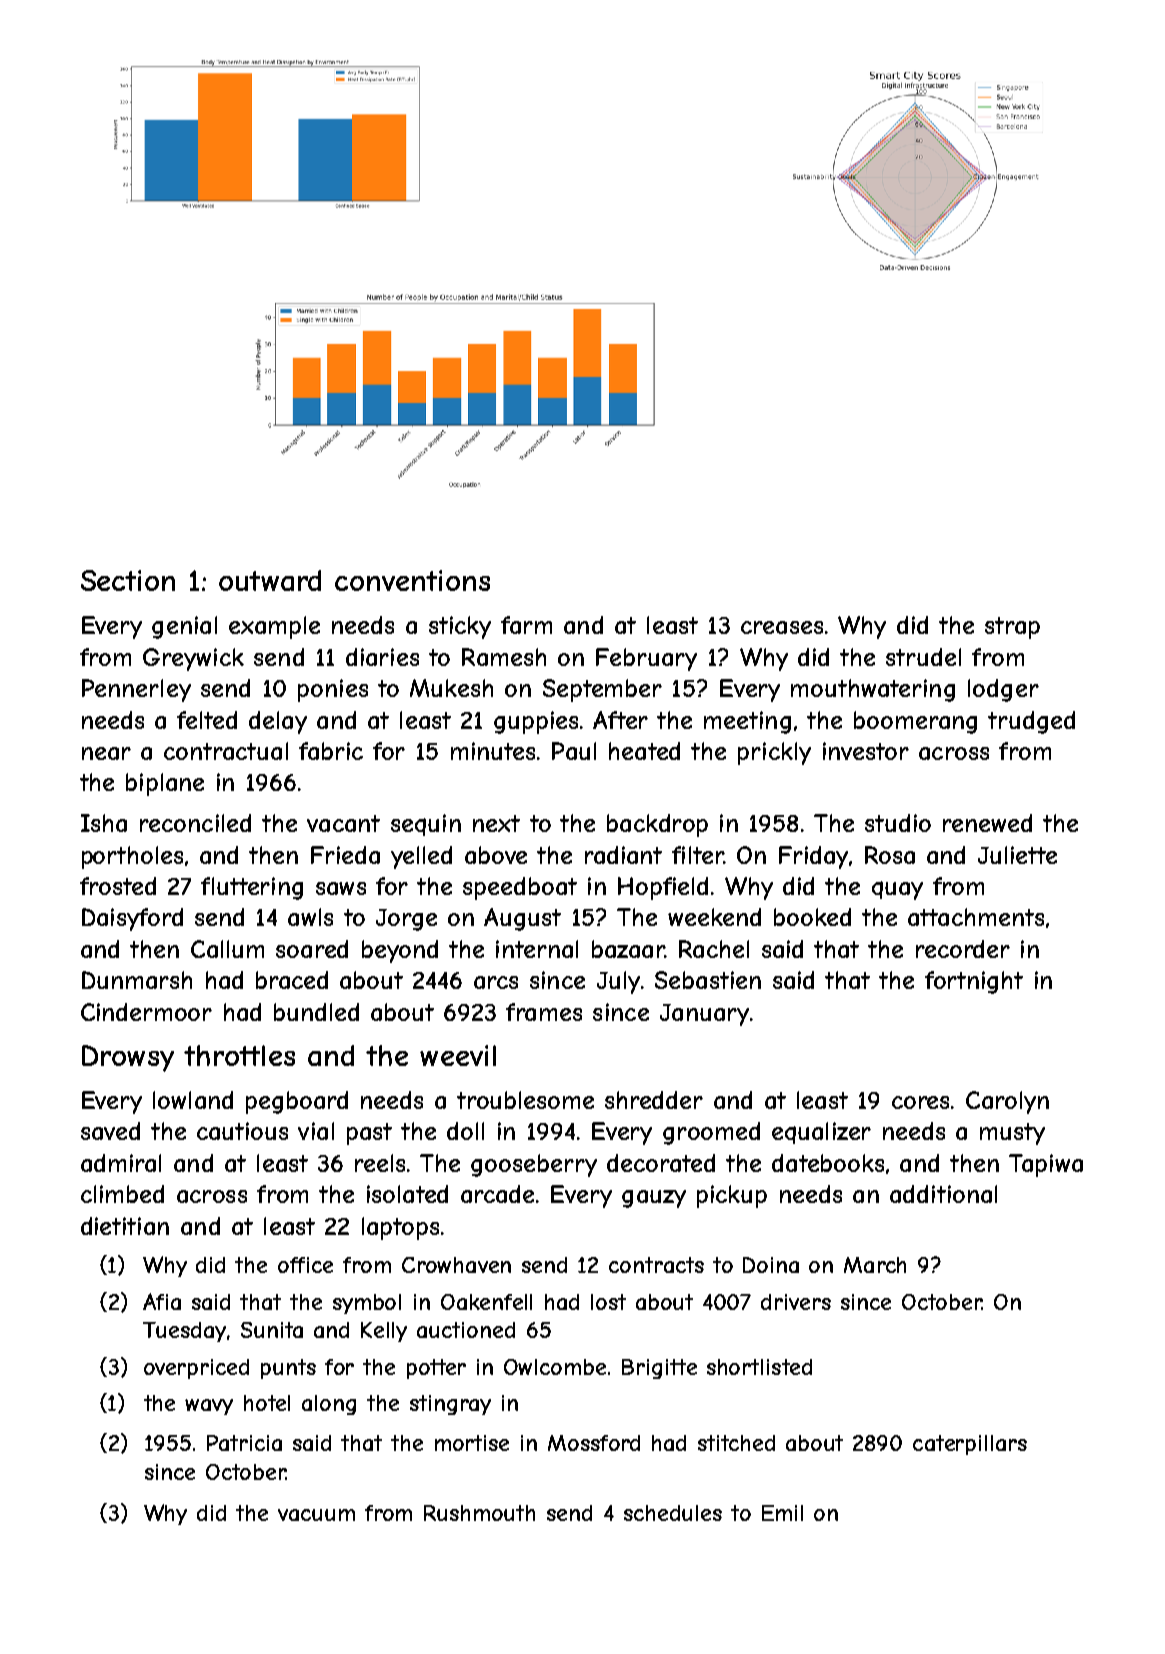 This screenshot has height=1654, width=1165. What do you see at coordinates (270, 580) in the screenshot?
I see `outward` at bounding box center [270, 580].
